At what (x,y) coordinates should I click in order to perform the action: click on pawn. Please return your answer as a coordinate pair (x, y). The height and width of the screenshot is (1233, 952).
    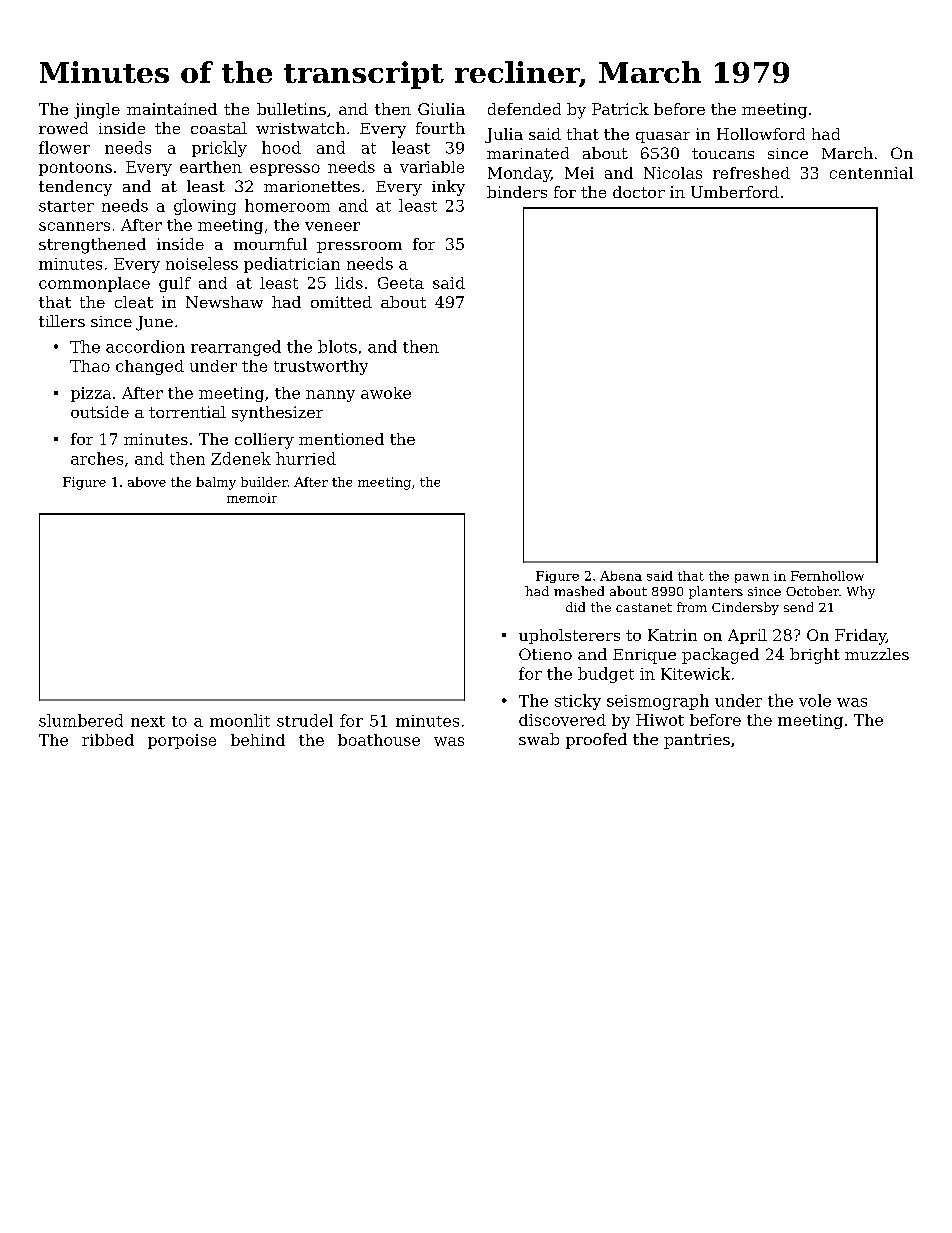
    Looking at the image, I should click on (752, 578).
